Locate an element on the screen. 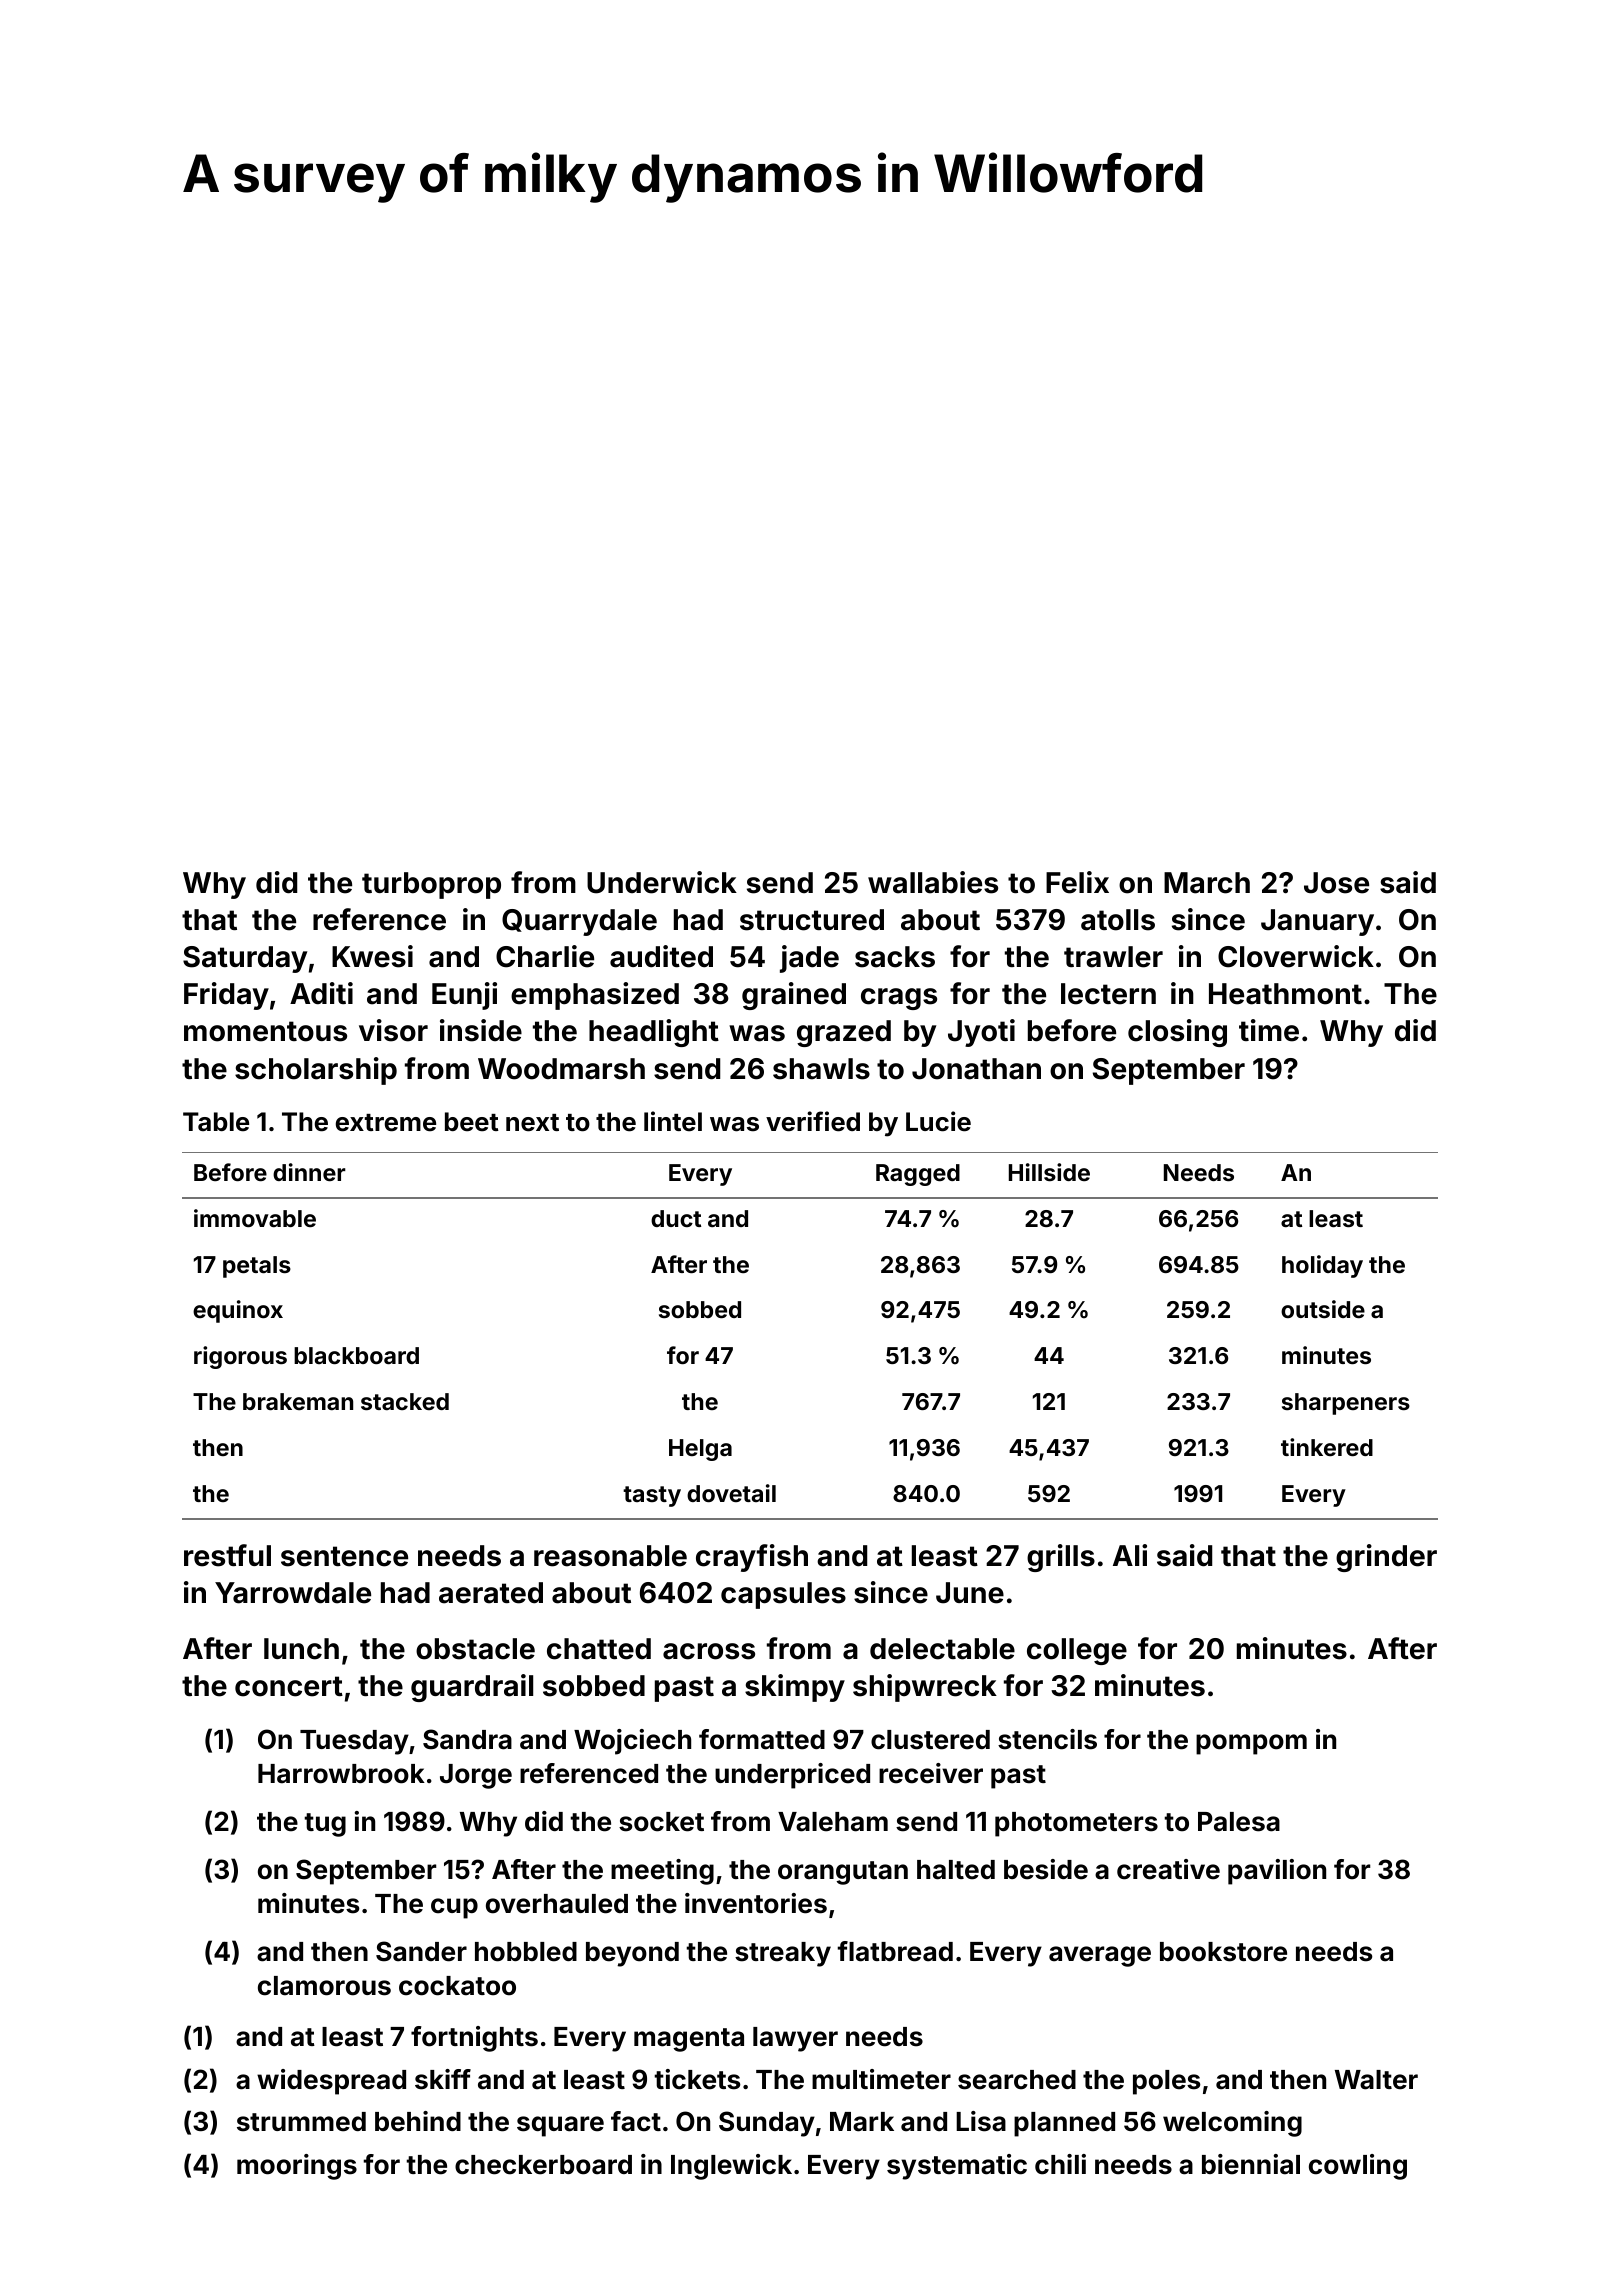 The image size is (1620, 2292). audited is located at coordinates (661, 956).
